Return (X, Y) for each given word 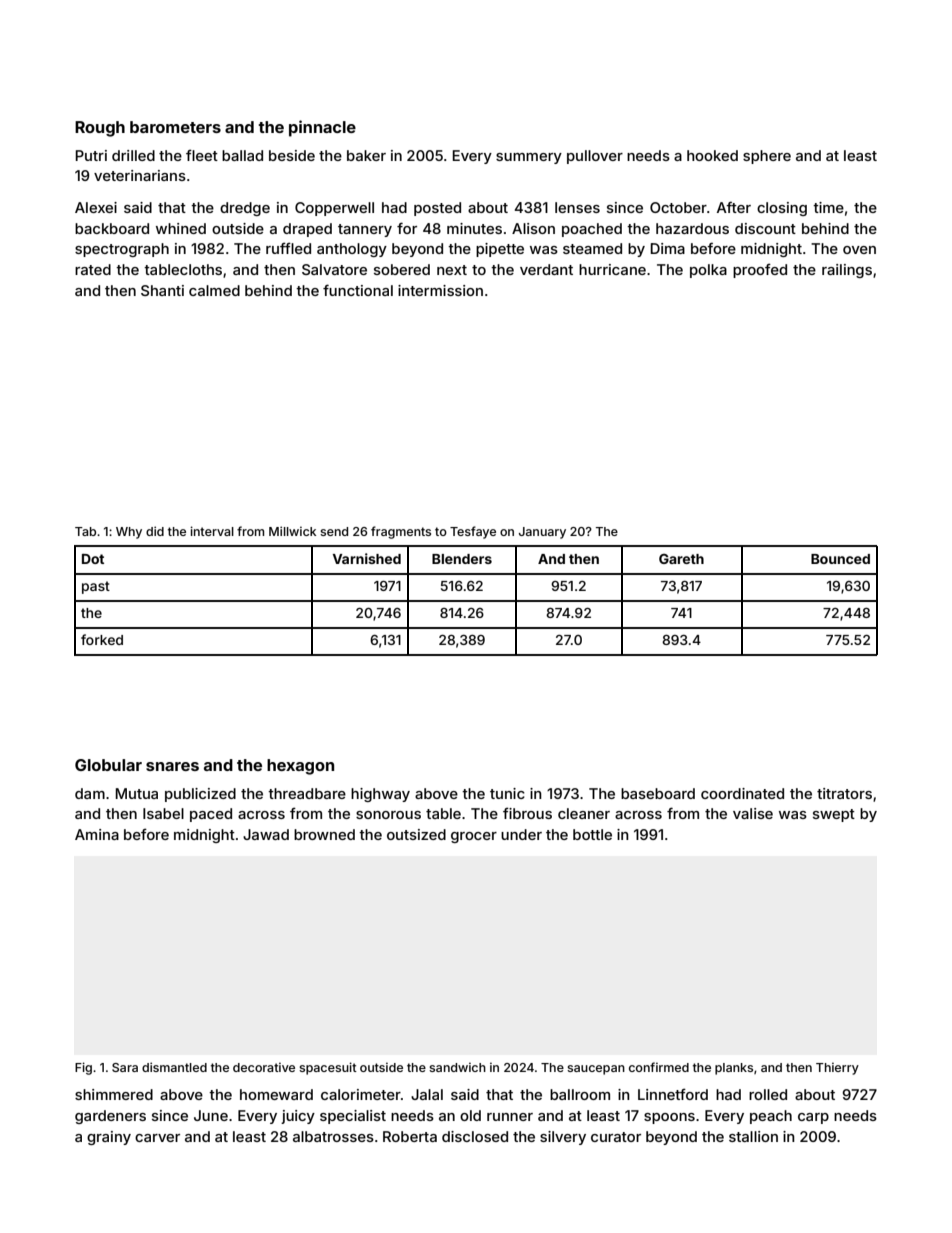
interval (212, 531)
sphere (767, 157)
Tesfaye (473, 532)
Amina (97, 834)
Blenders (462, 559)
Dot (93, 559)
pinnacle (322, 128)
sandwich (457, 1067)
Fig (83, 1068)
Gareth (681, 559)
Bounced (840, 559)
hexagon (300, 767)
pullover (595, 157)
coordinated (742, 793)
